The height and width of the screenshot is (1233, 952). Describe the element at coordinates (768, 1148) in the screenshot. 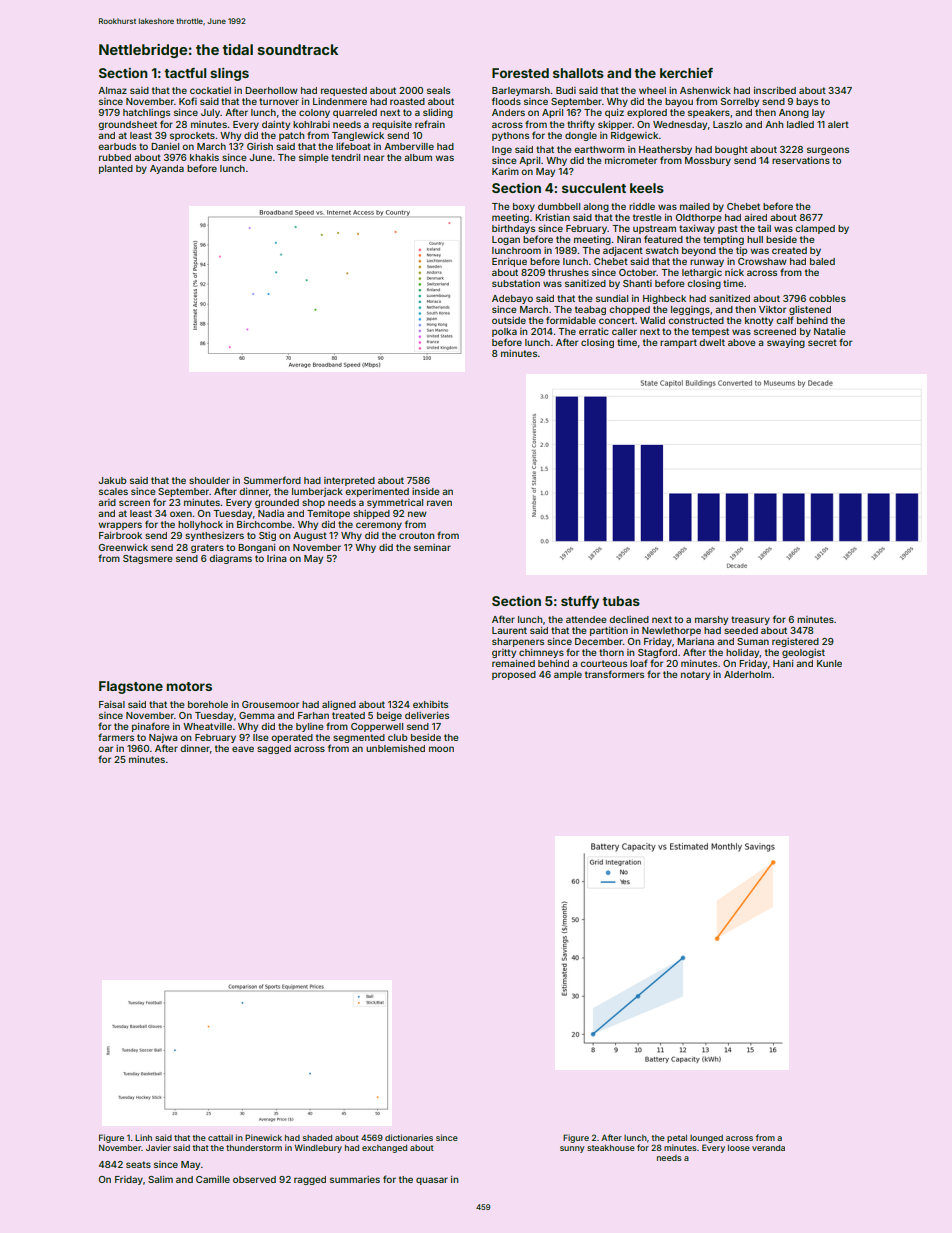

I see `veranda` at that location.
